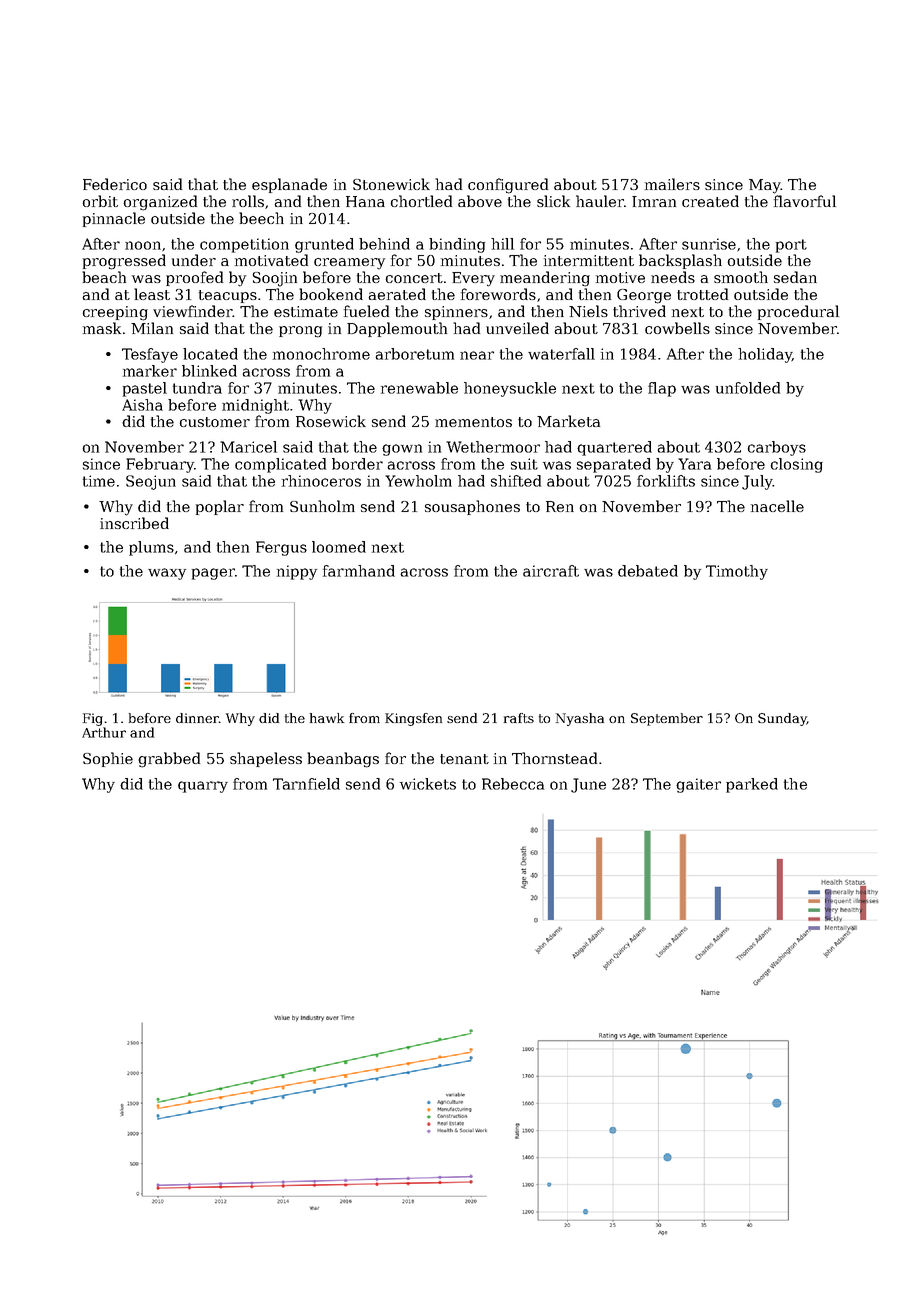  What do you see at coordinates (737, 572) in the image?
I see `Timothy` at bounding box center [737, 572].
